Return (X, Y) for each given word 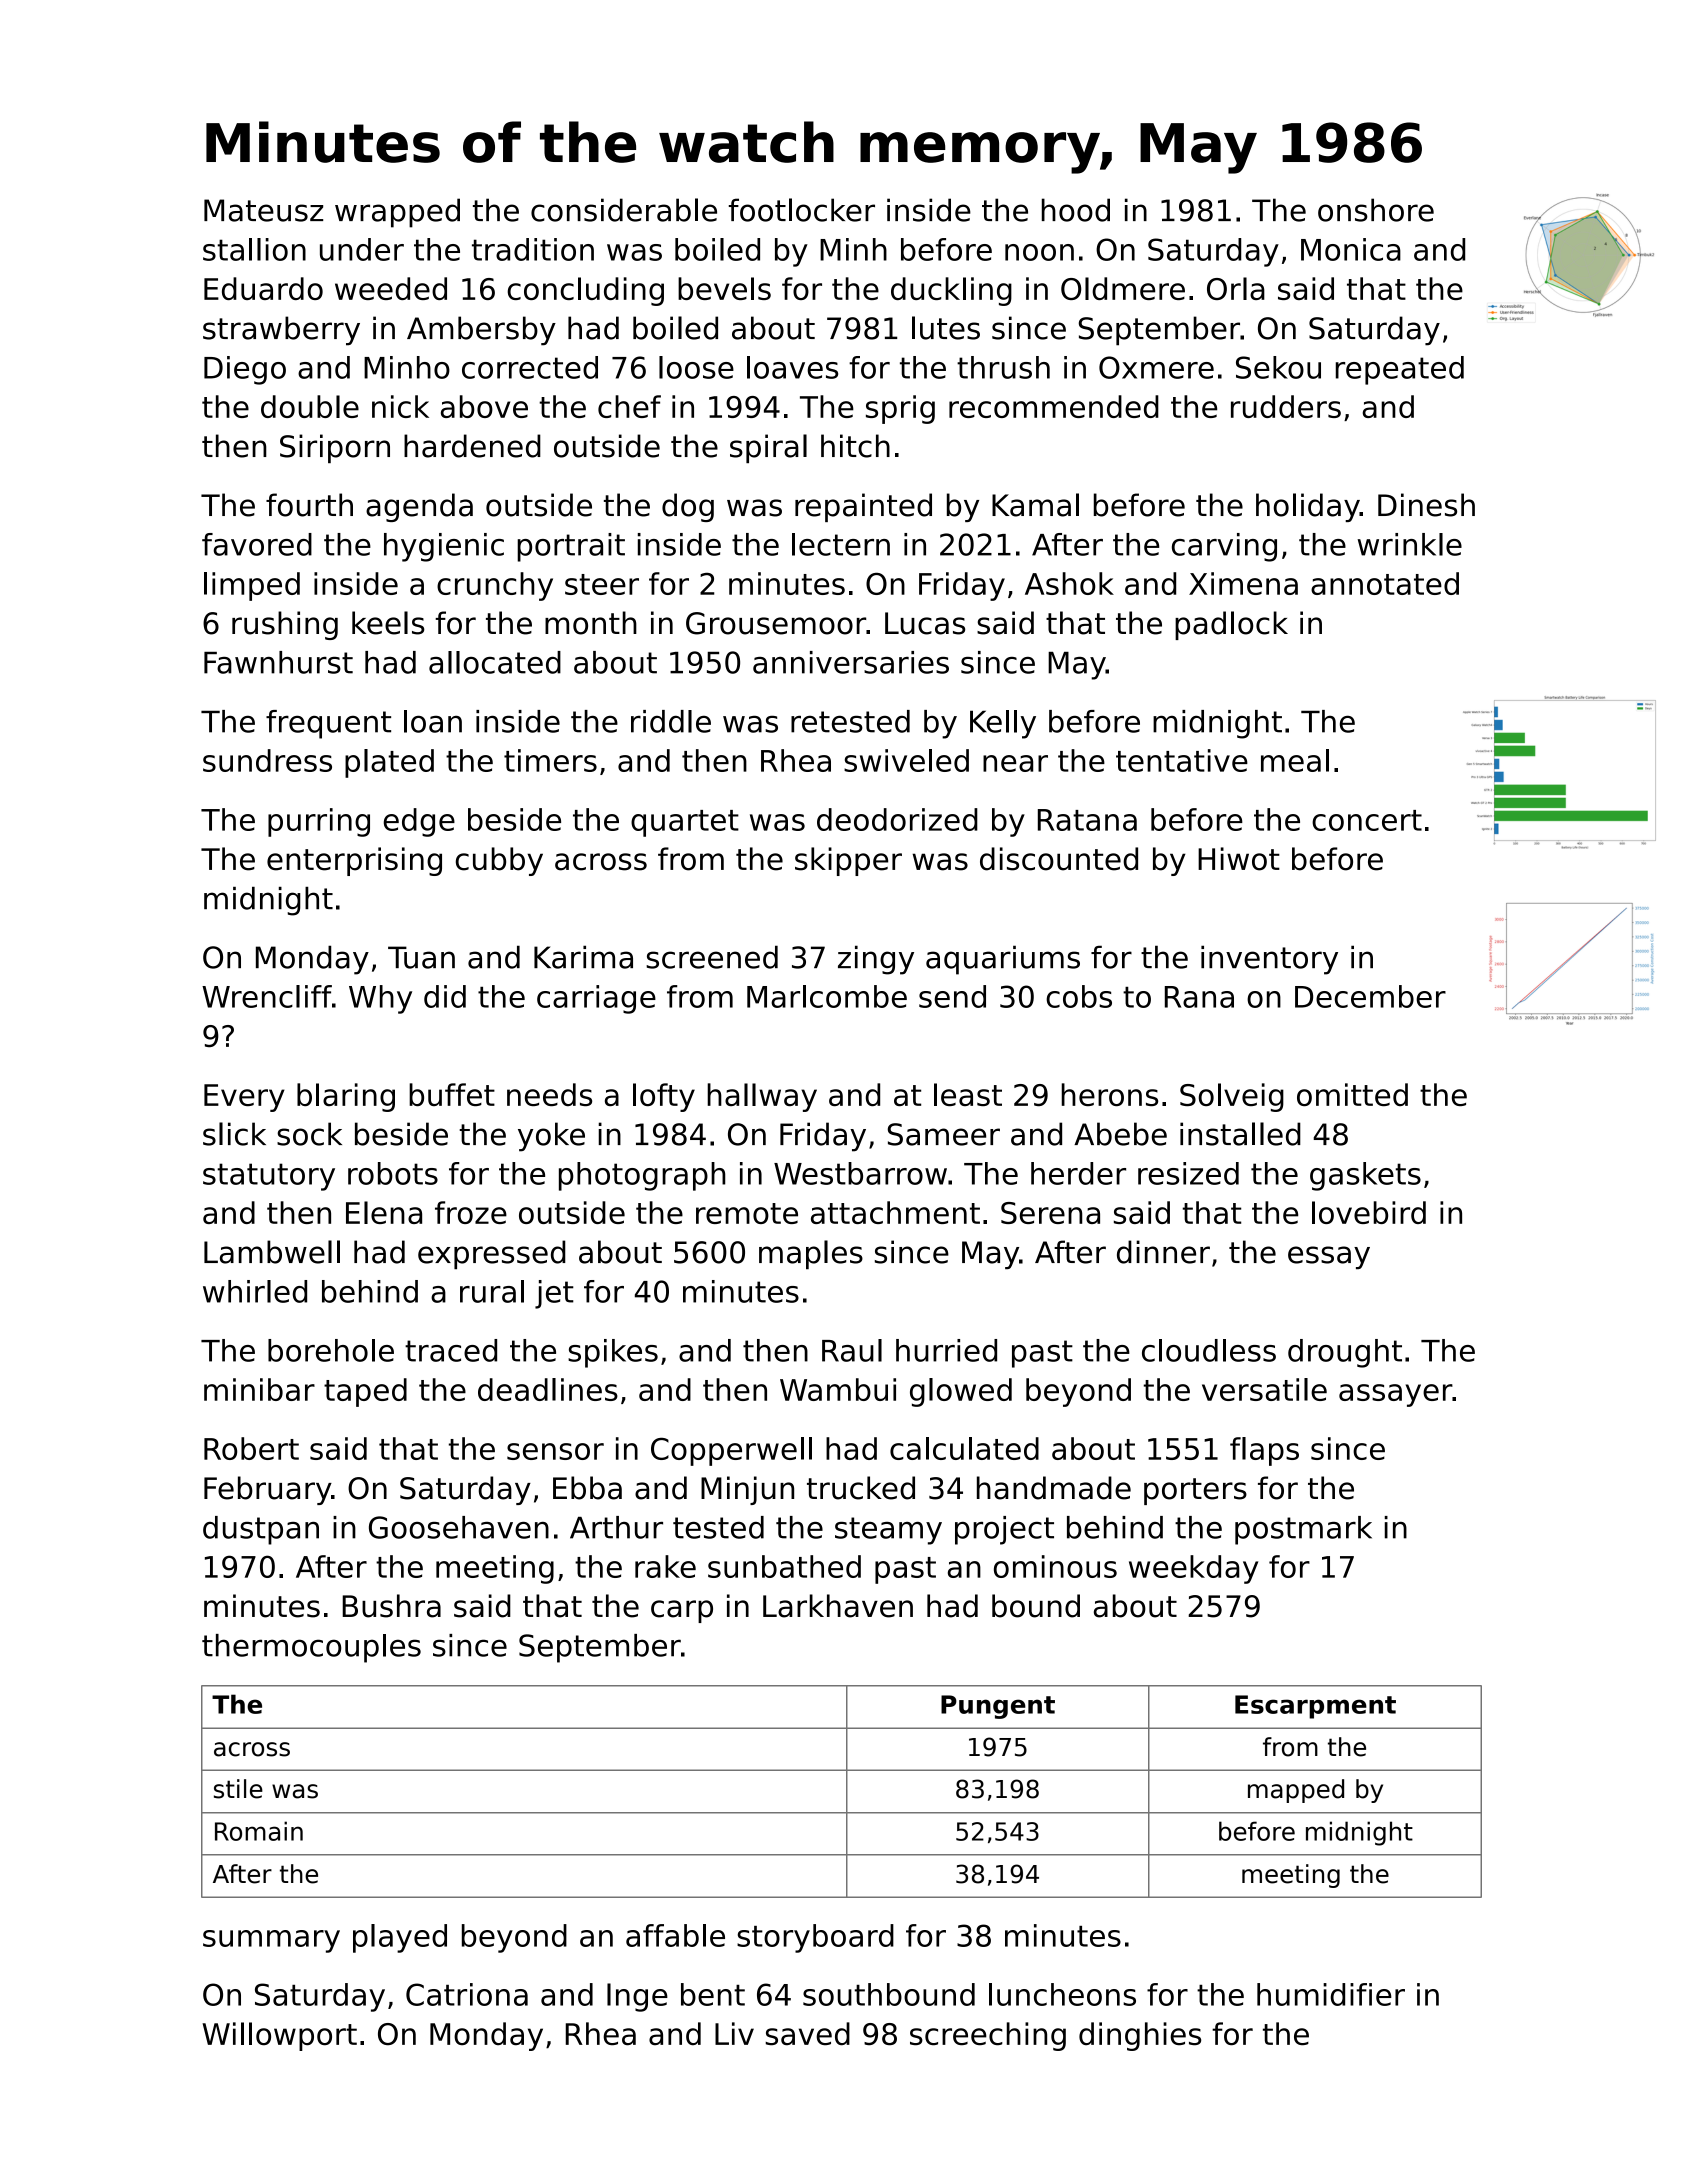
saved (808, 2034)
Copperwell (731, 1451)
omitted (1352, 1094)
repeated (1400, 370)
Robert (251, 1448)
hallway (762, 1097)
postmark (1303, 1530)
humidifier (1331, 1994)
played (400, 1938)
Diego (245, 370)
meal (1295, 760)
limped (252, 586)
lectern (841, 544)
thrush (1003, 367)
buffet (452, 1094)
